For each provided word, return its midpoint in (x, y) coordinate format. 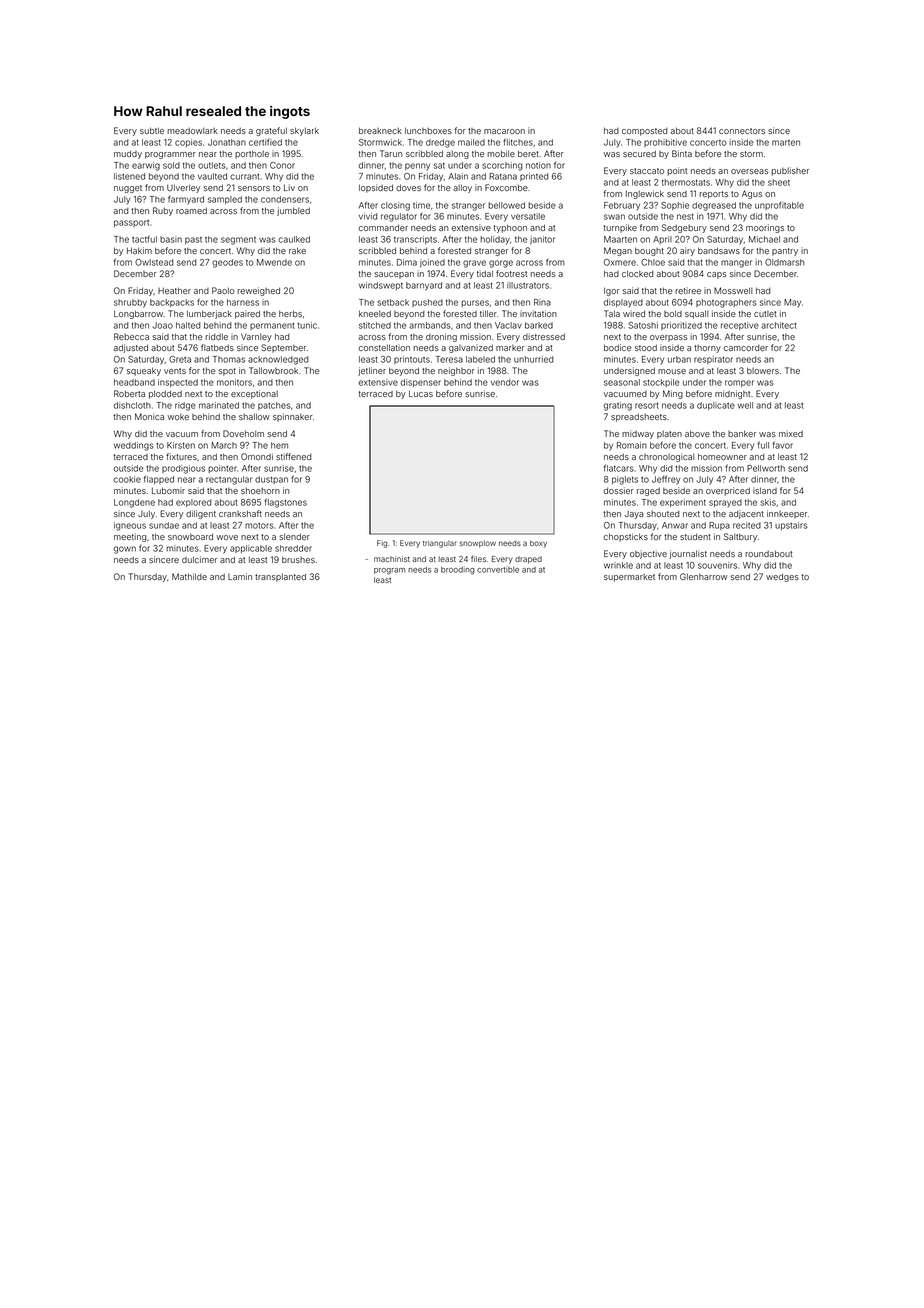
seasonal (622, 382)
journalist (688, 554)
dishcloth (132, 405)
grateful (271, 131)
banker (742, 433)
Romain (632, 445)
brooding (457, 571)
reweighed (258, 291)
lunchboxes (428, 130)
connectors (742, 131)
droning (441, 337)
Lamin (240, 576)
